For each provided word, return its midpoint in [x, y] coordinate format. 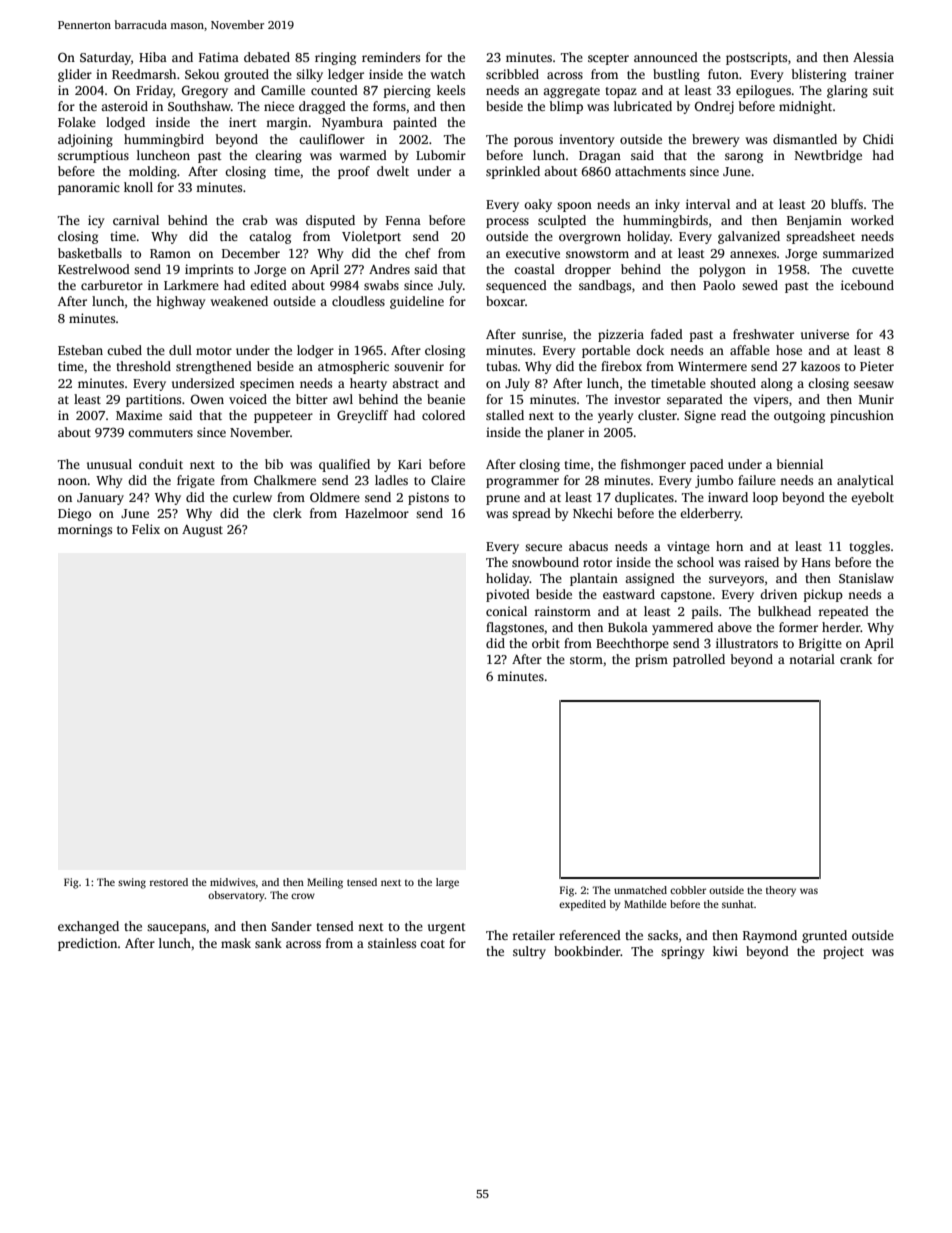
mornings [85, 530]
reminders [391, 57]
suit [883, 90]
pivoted [508, 595]
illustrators [747, 643]
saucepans [176, 929]
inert [243, 122]
